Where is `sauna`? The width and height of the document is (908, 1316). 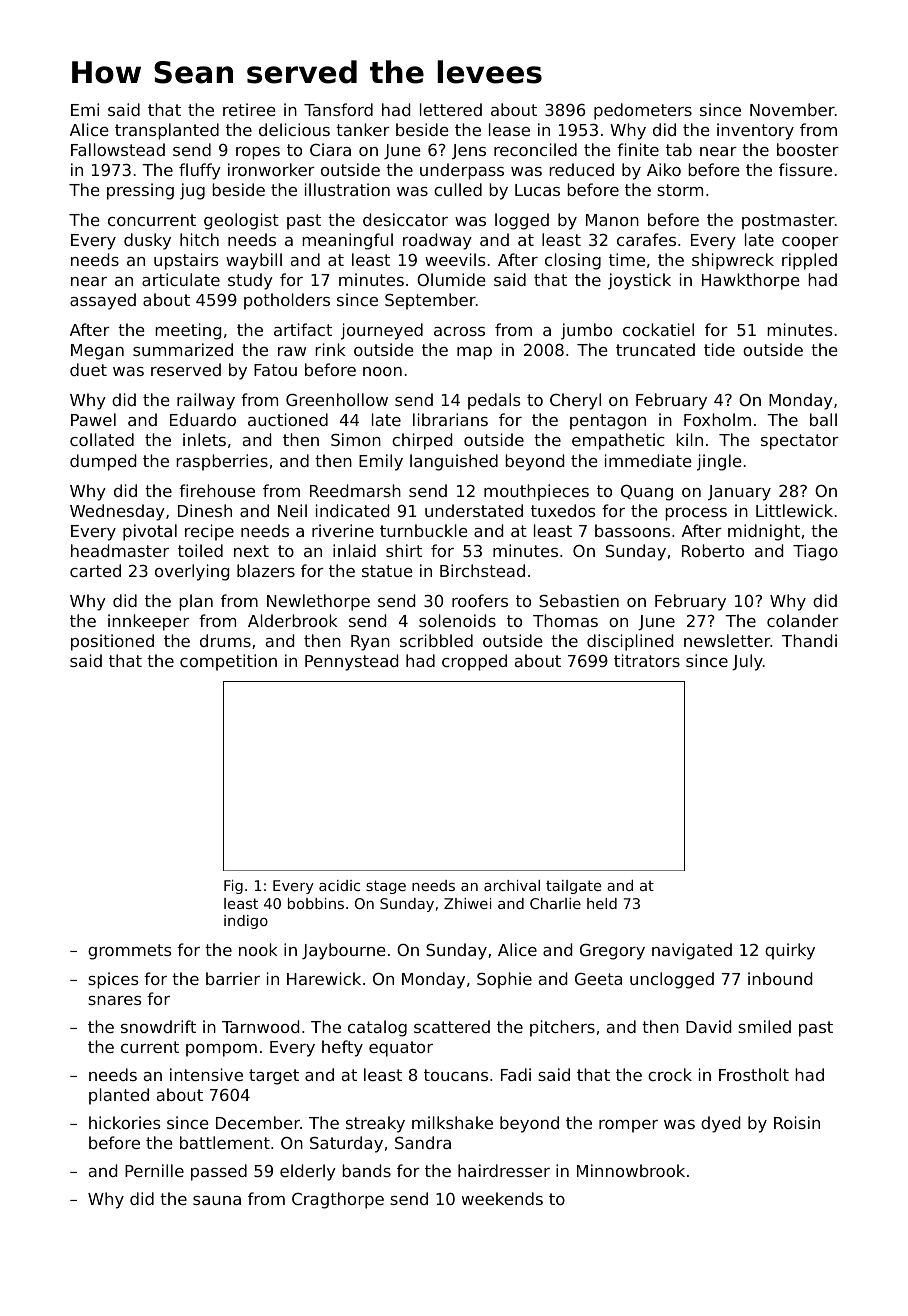
sauna is located at coordinates (217, 1200).
